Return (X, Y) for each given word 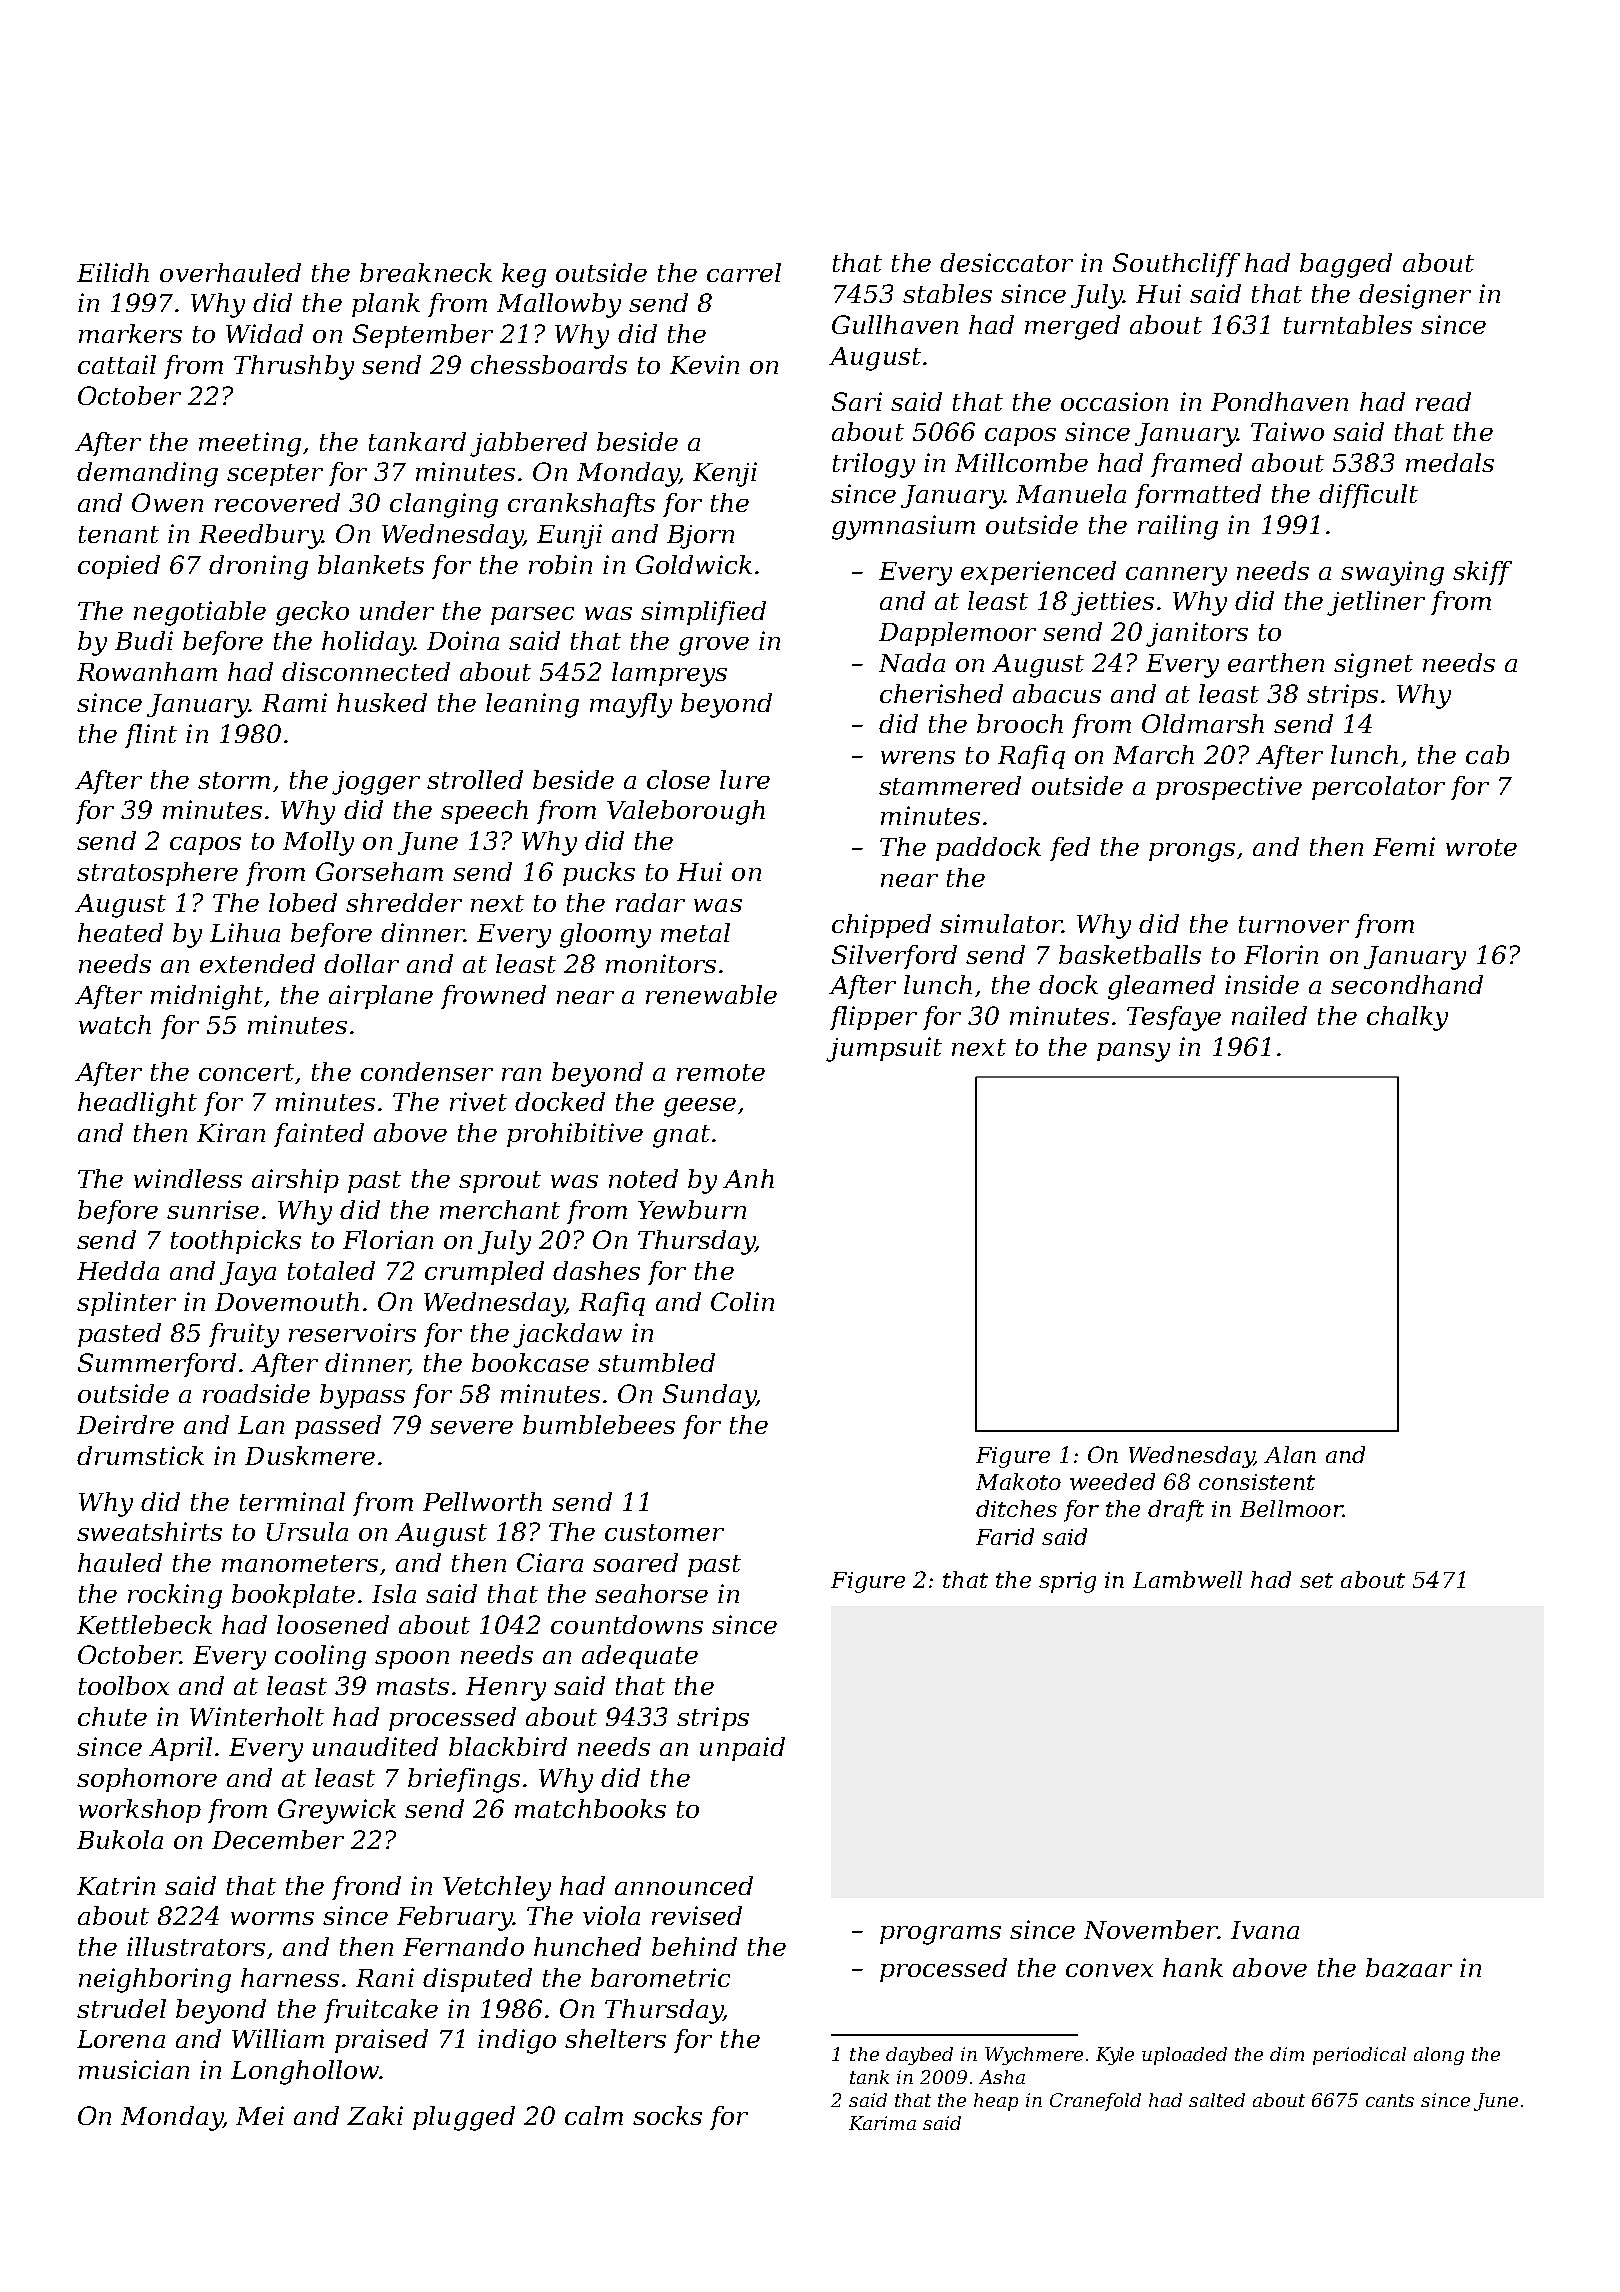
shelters (615, 2038)
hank (1193, 1967)
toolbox (124, 1685)
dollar (361, 963)
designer (1415, 296)
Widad (264, 333)
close (678, 779)
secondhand (1407, 984)
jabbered (528, 444)
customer (664, 1532)
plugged (464, 2118)
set (1316, 1580)
